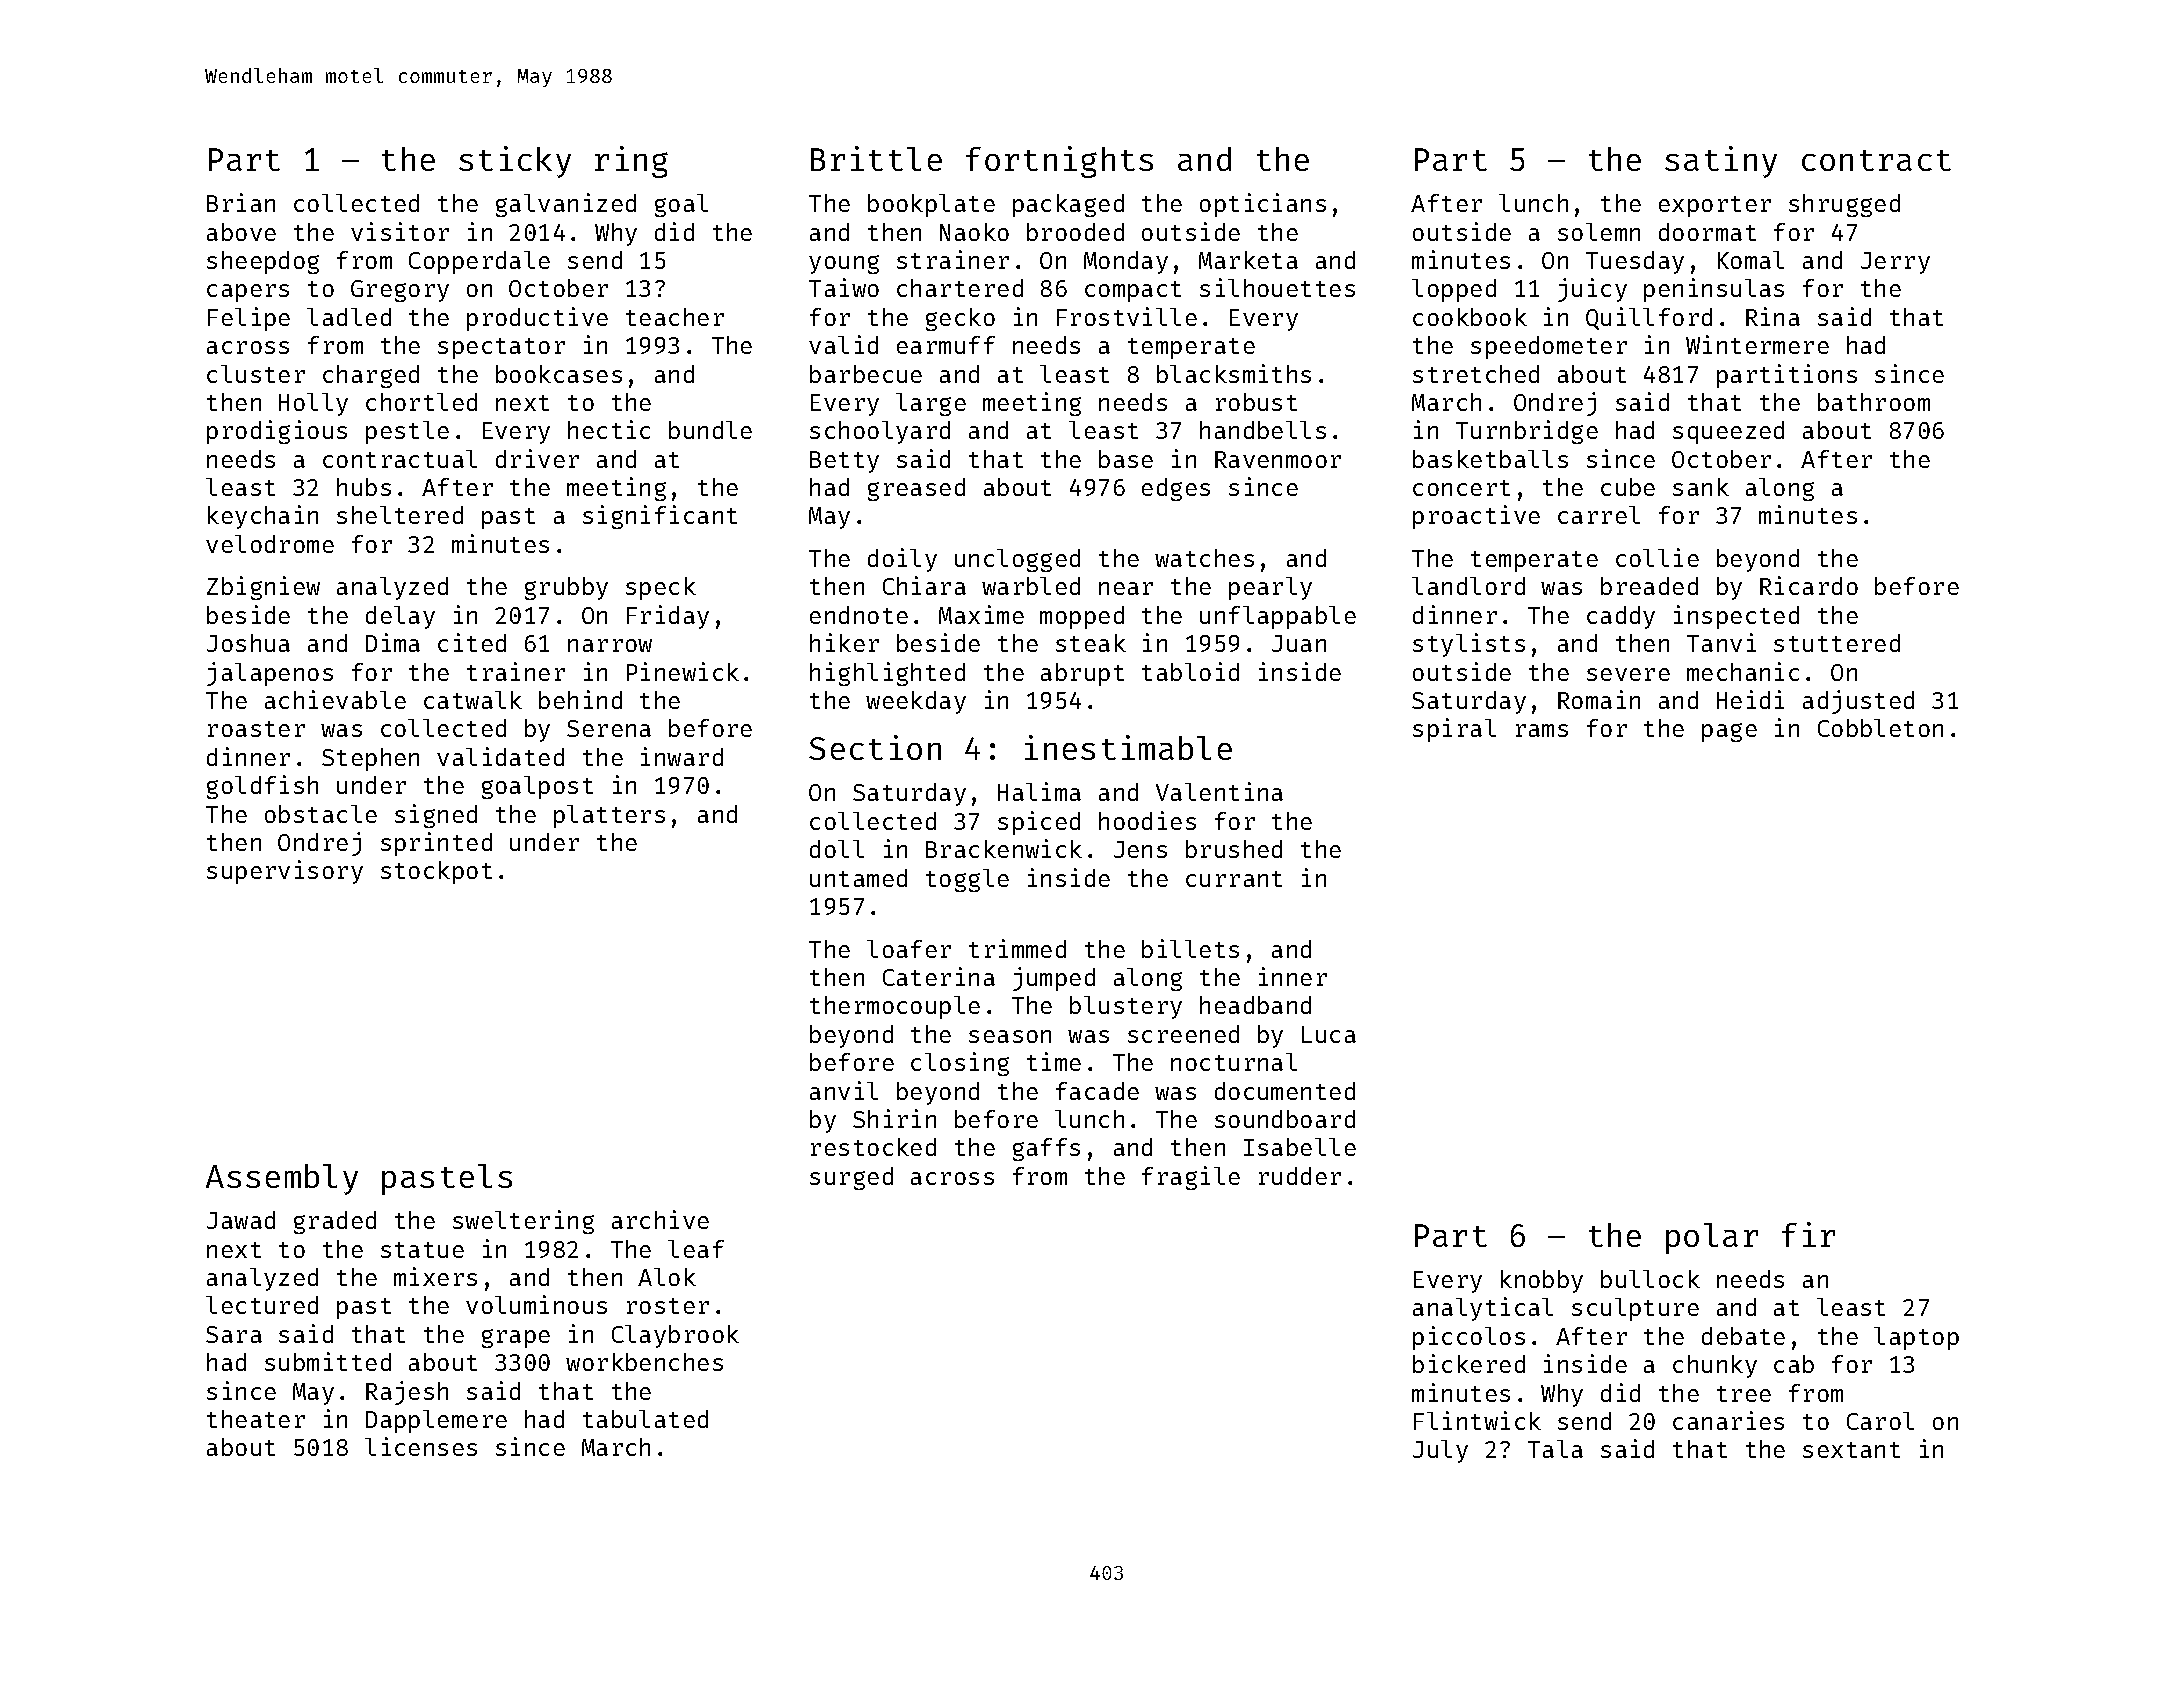 The image size is (2178, 1683). What do you see at coordinates (895, 1007) in the document?
I see `thermocouple` at bounding box center [895, 1007].
